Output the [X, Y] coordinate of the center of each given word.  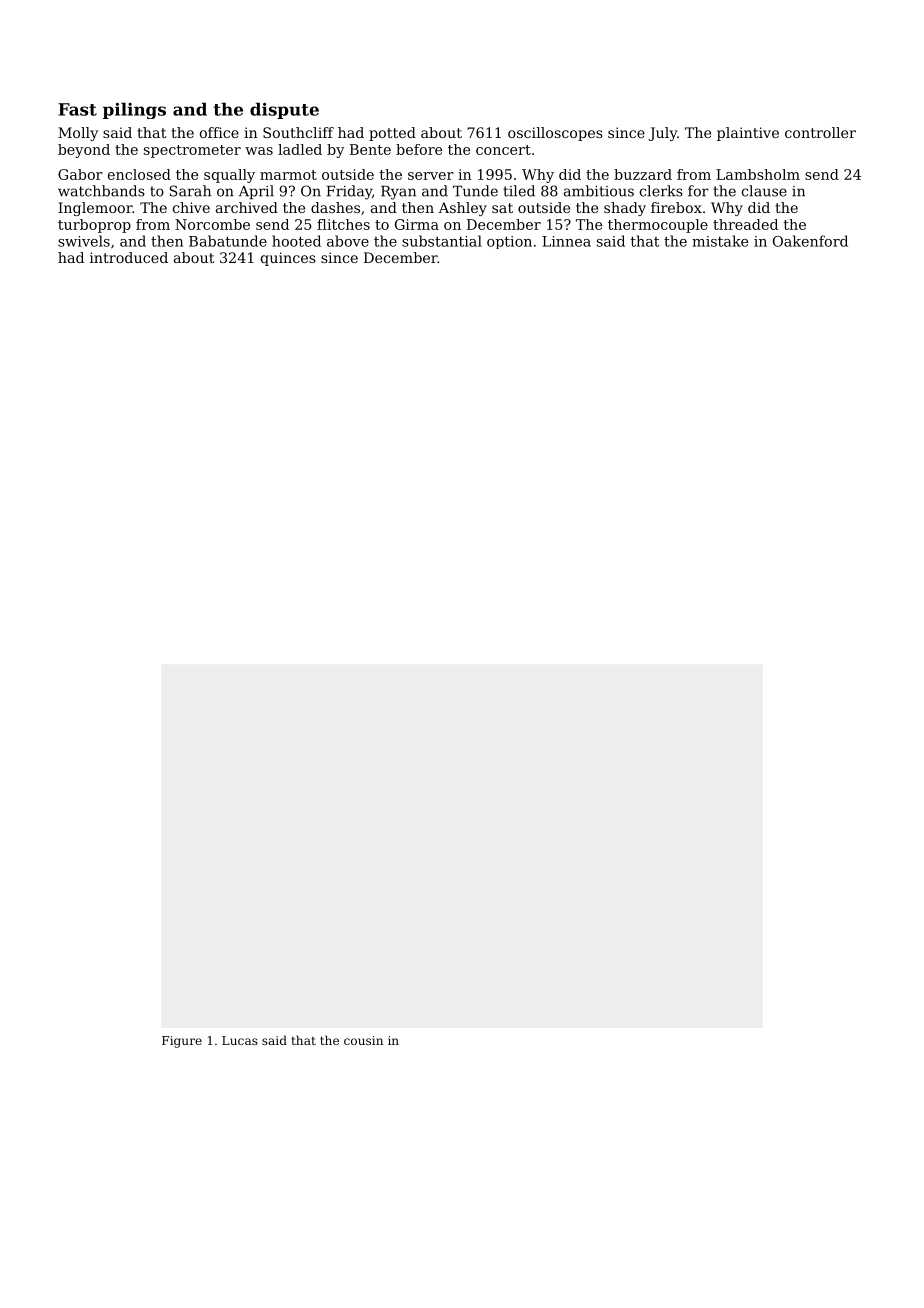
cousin [363, 1040]
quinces [288, 259]
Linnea [566, 241]
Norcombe [212, 224]
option [509, 242]
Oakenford [810, 241]
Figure [182, 1042]
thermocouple [658, 226]
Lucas [240, 1040]
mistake [720, 241]
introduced [129, 257]
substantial [442, 241]
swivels [84, 241]
